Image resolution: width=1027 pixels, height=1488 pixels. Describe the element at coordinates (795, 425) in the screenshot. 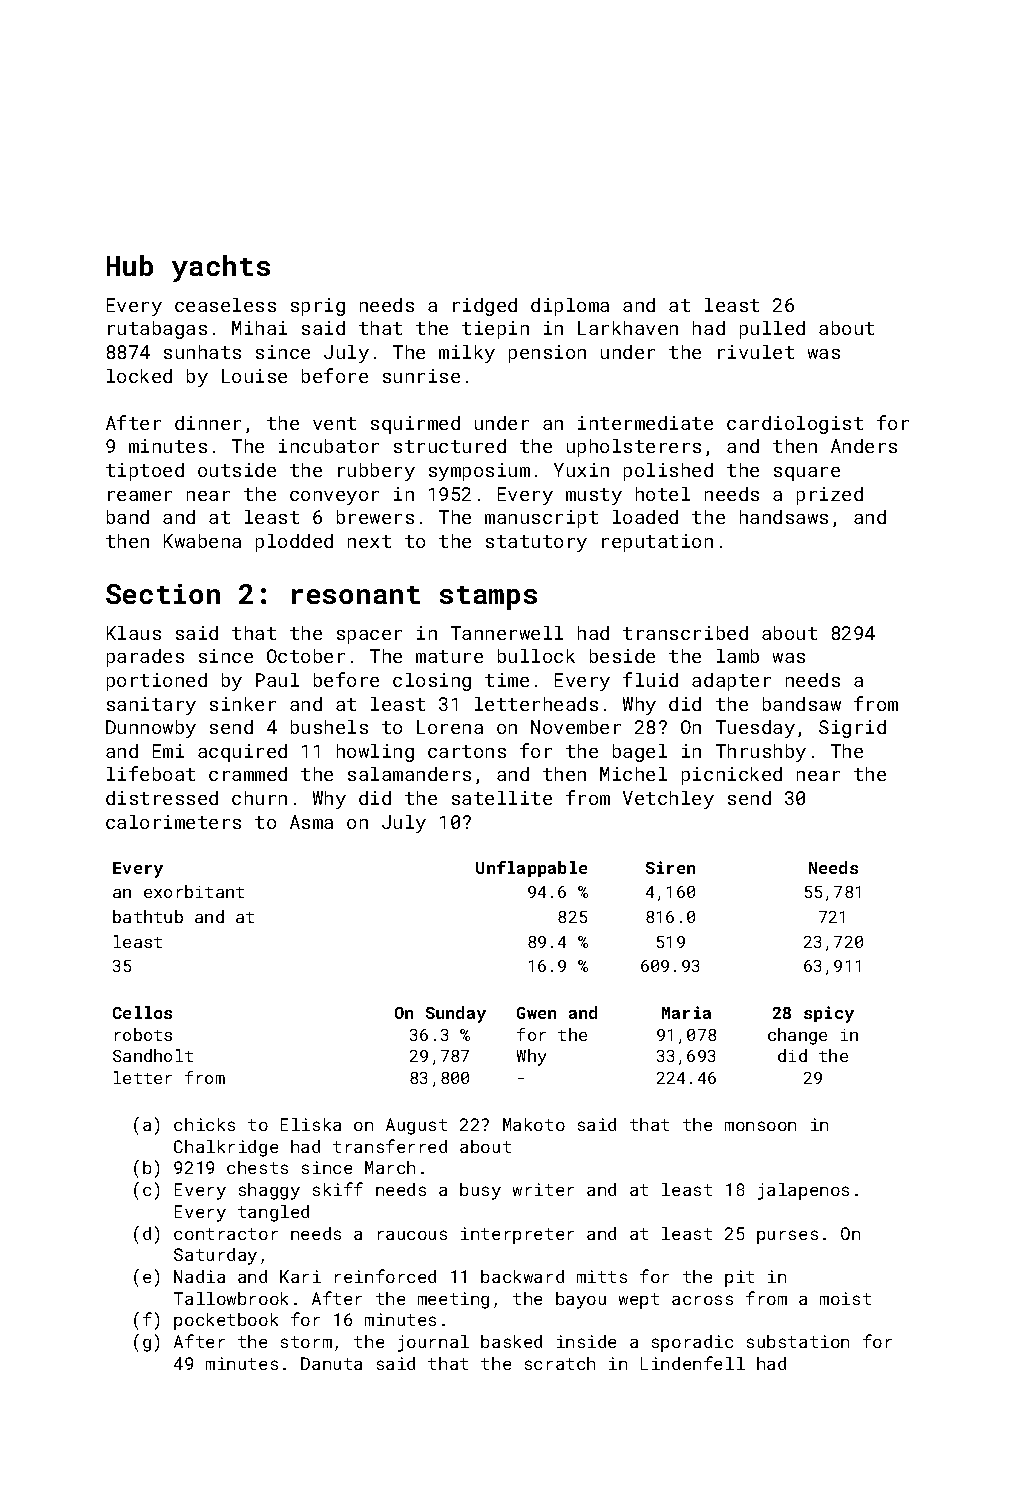

I see `cardiologist` at that location.
